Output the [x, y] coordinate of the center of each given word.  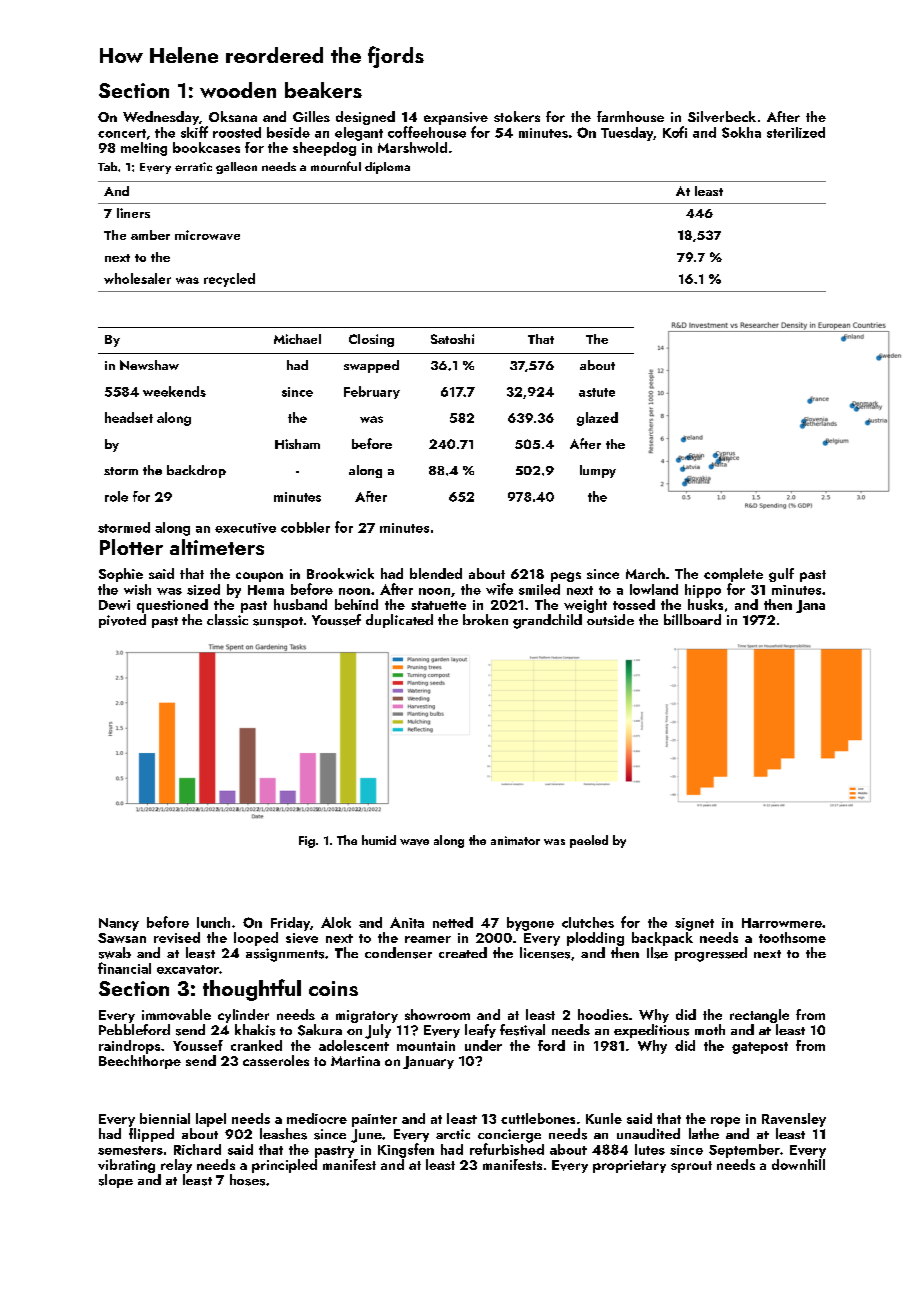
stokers [517, 116]
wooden [238, 90]
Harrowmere [782, 923]
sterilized [796, 132]
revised [177, 937]
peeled [589, 841]
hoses [247, 1180]
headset [129, 417]
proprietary [629, 1166]
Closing [371, 340]
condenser [398, 953]
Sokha [741, 132]
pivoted [122, 621]
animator [515, 840]
